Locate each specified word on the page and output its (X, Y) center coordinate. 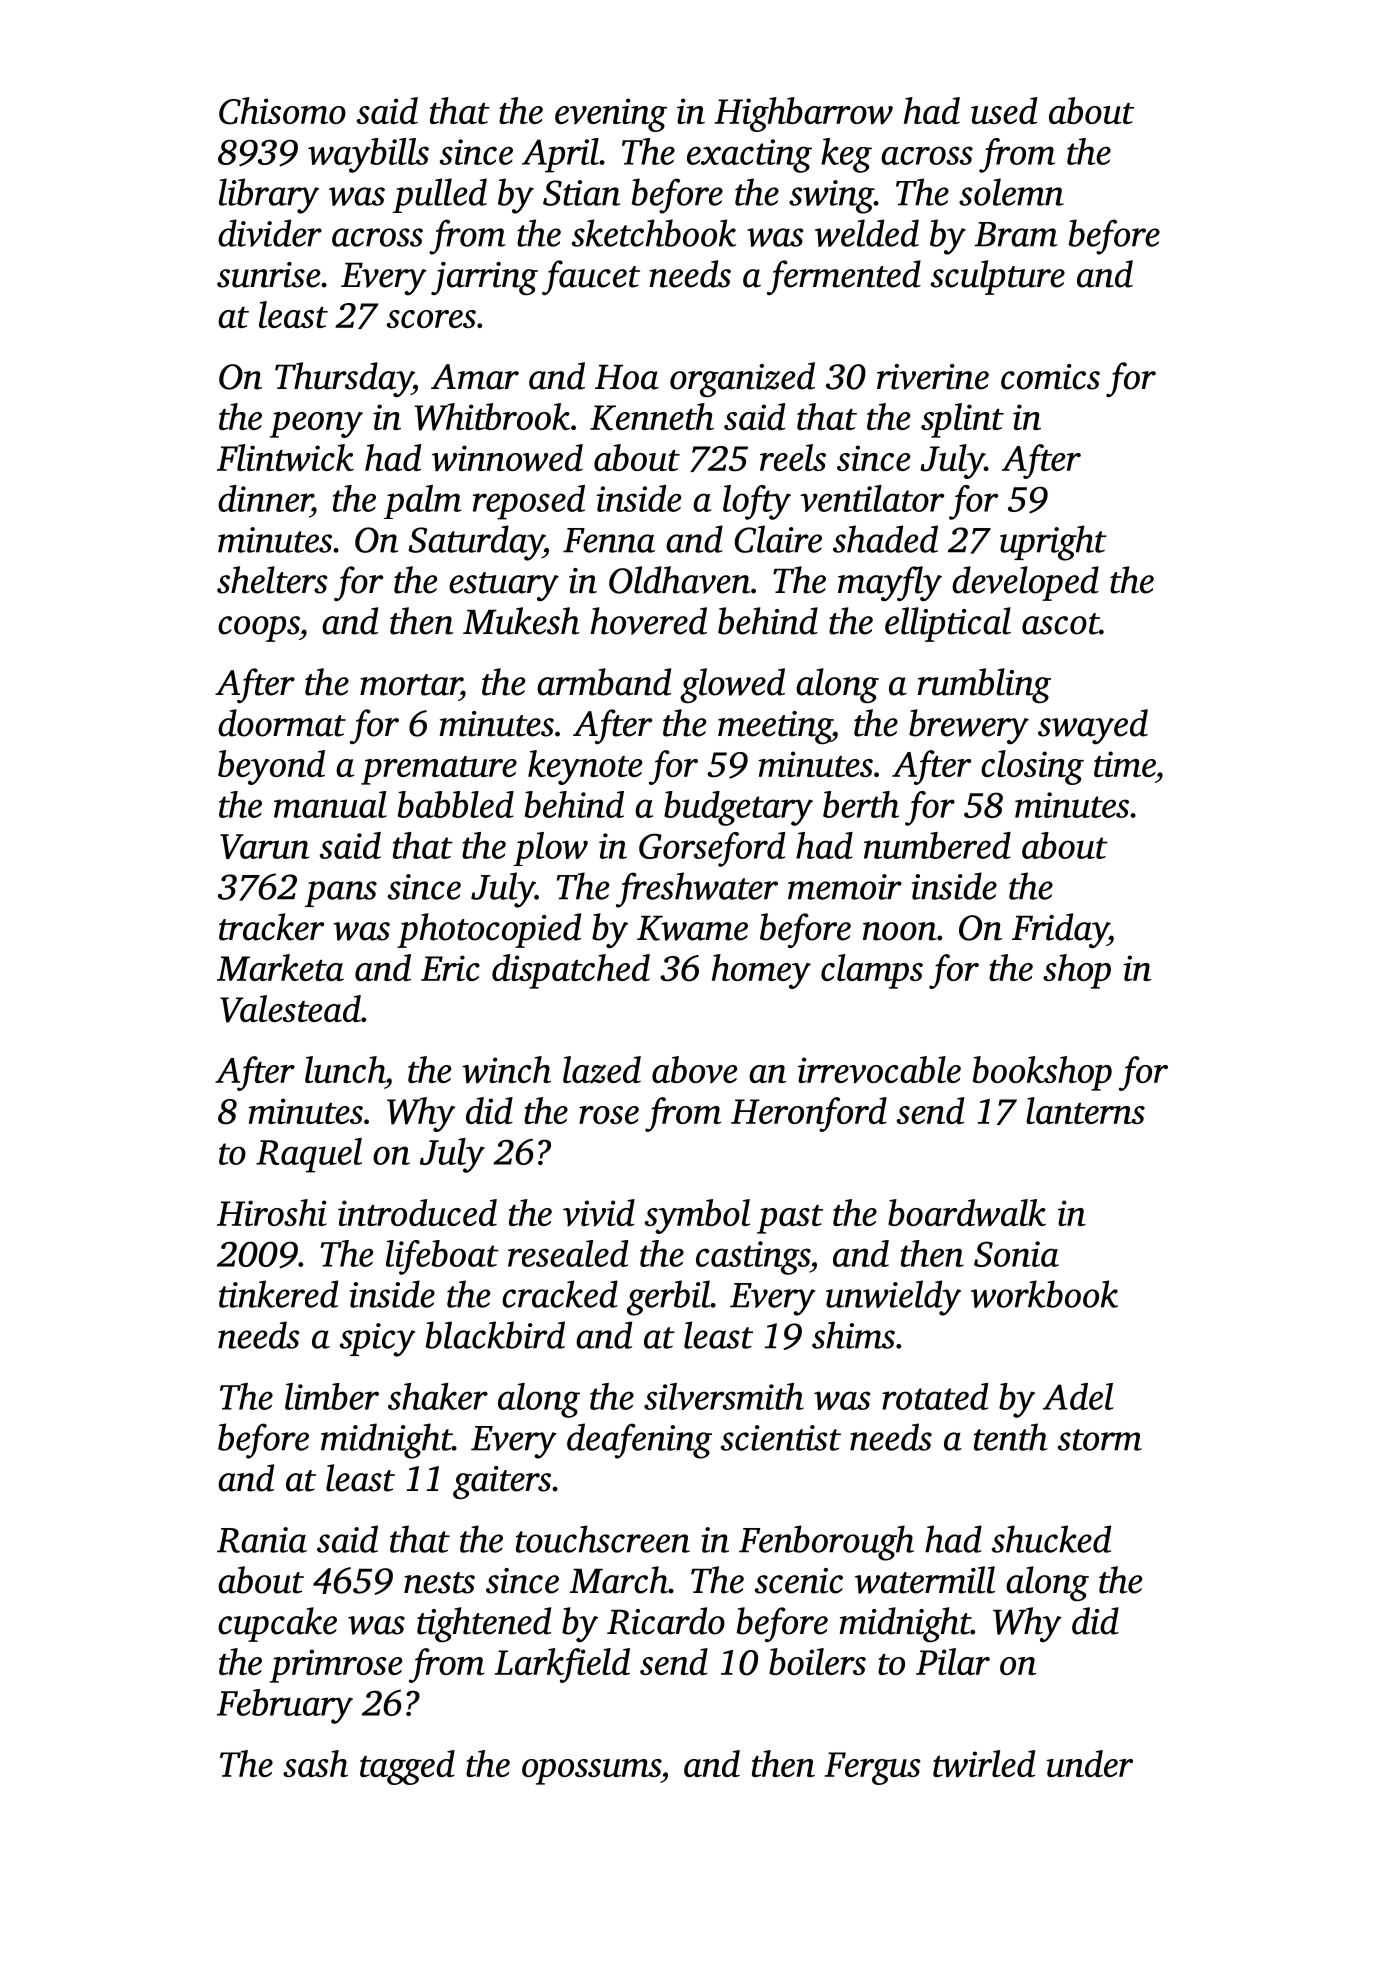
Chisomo (282, 111)
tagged (407, 1767)
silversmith (724, 1396)
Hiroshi (272, 1212)
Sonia (1016, 1254)
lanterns (1085, 1110)
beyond (271, 767)
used (1004, 110)
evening (611, 115)
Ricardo (666, 1621)
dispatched (571, 971)
